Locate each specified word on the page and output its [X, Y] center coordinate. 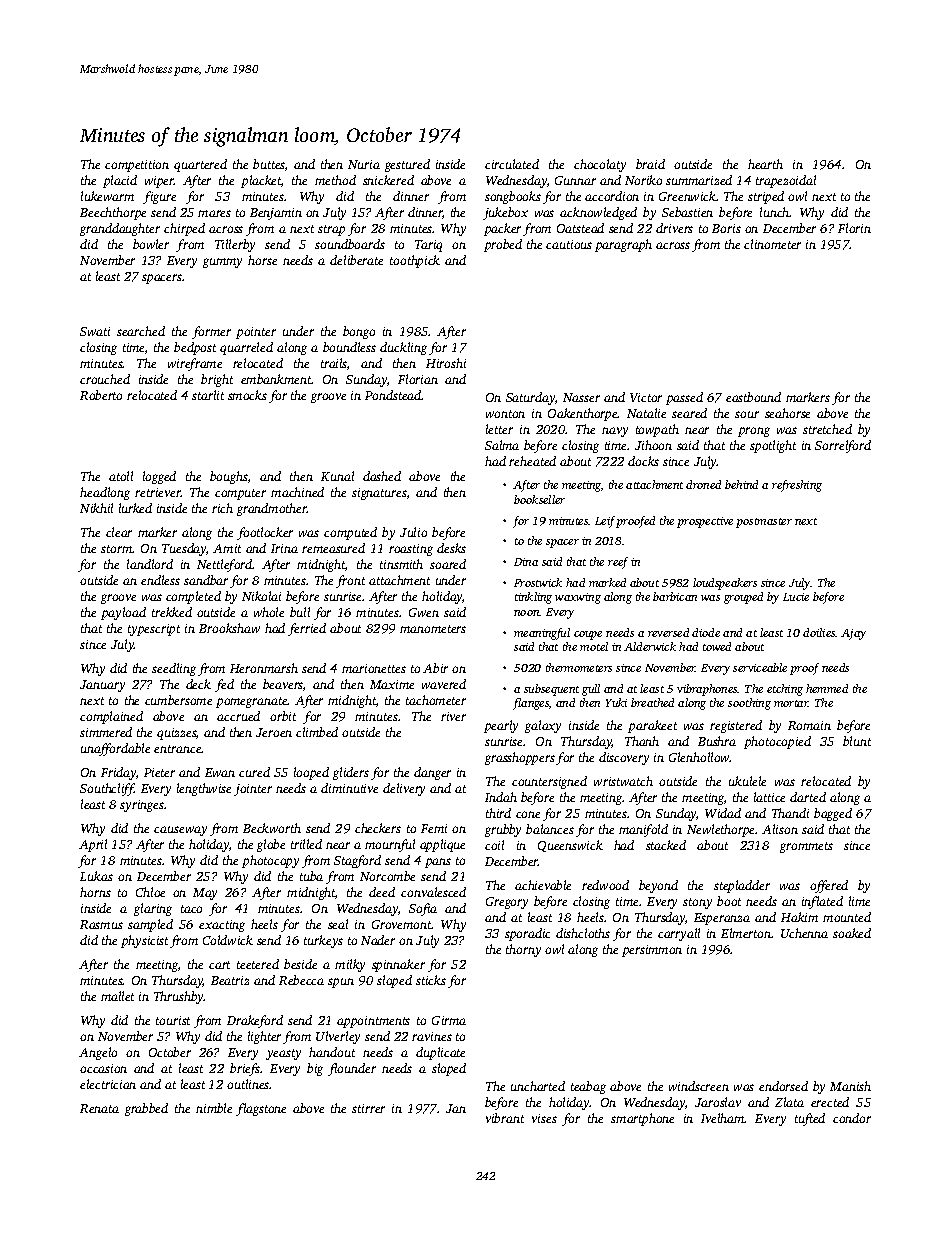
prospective [705, 522]
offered [829, 886]
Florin [854, 228]
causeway [180, 831]
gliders [351, 773]
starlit [208, 395]
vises [544, 1118]
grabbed [146, 1109]
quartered [200, 165]
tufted [810, 1119]
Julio [413, 532]
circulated [512, 164]
